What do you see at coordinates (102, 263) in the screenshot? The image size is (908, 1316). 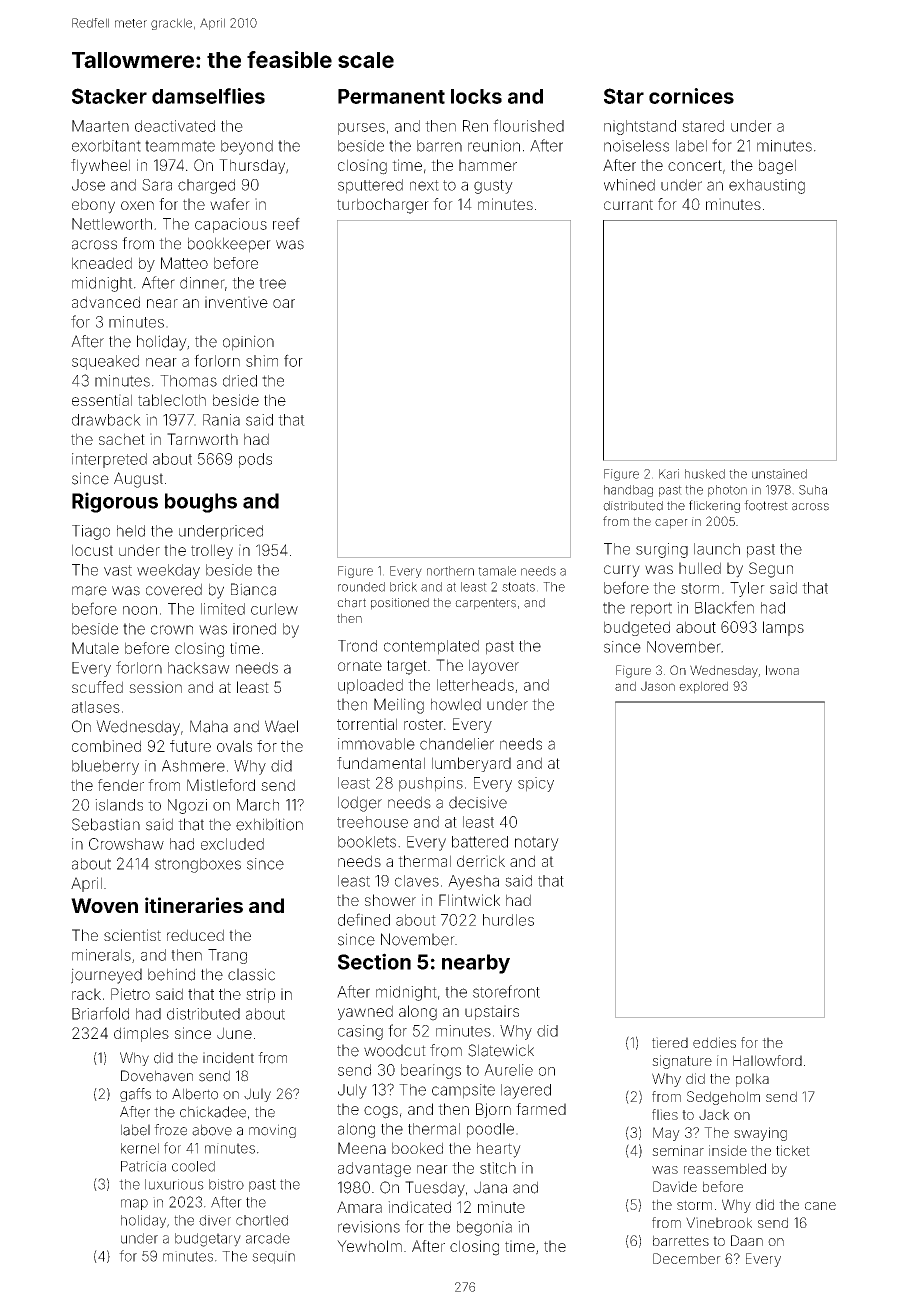 I see `kneaded` at bounding box center [102, 263].
